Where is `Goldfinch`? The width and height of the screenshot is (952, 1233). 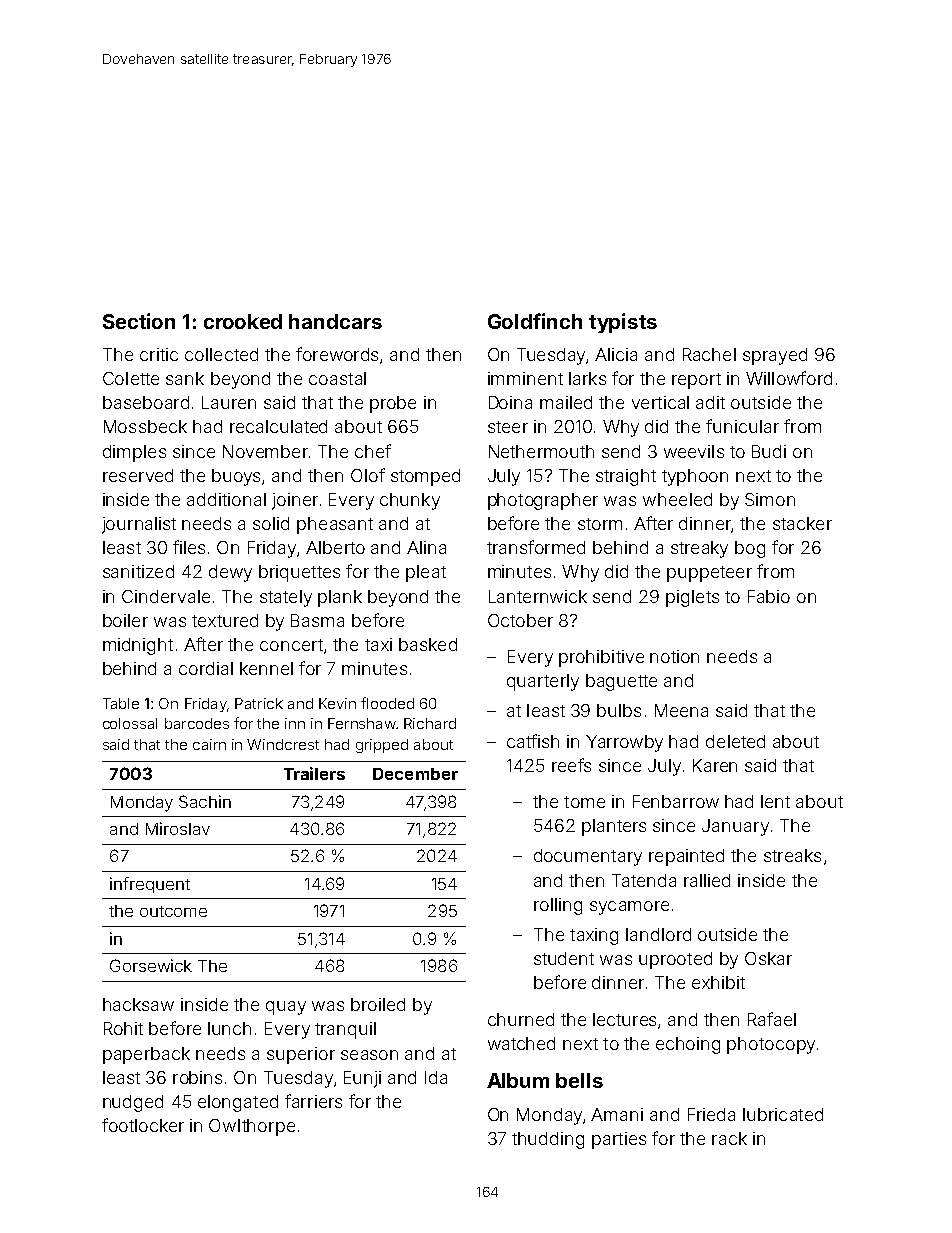 Goldfinch is located at coordinates (535, 321).
